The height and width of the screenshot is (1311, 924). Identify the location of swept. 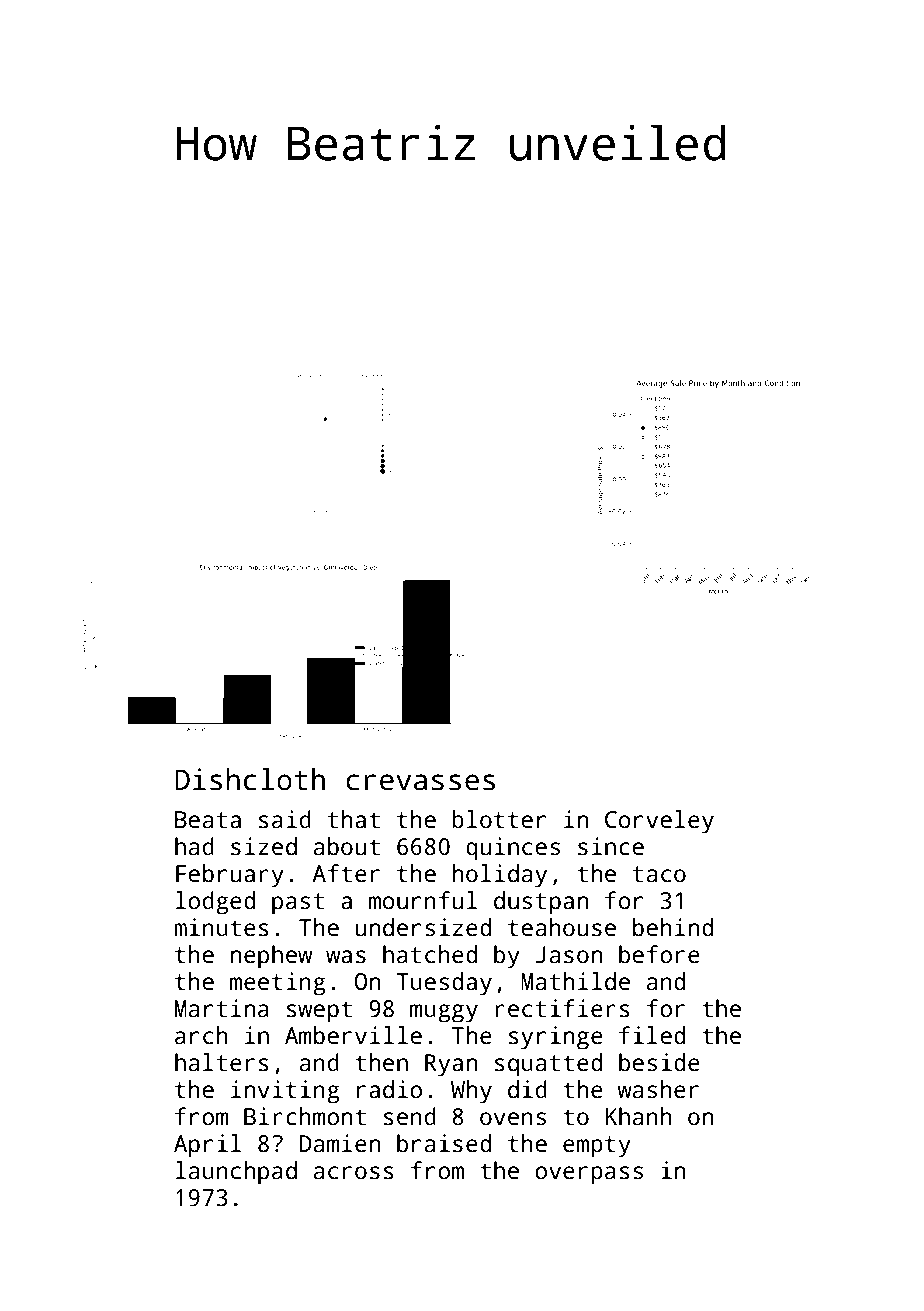
(319, 1012).
